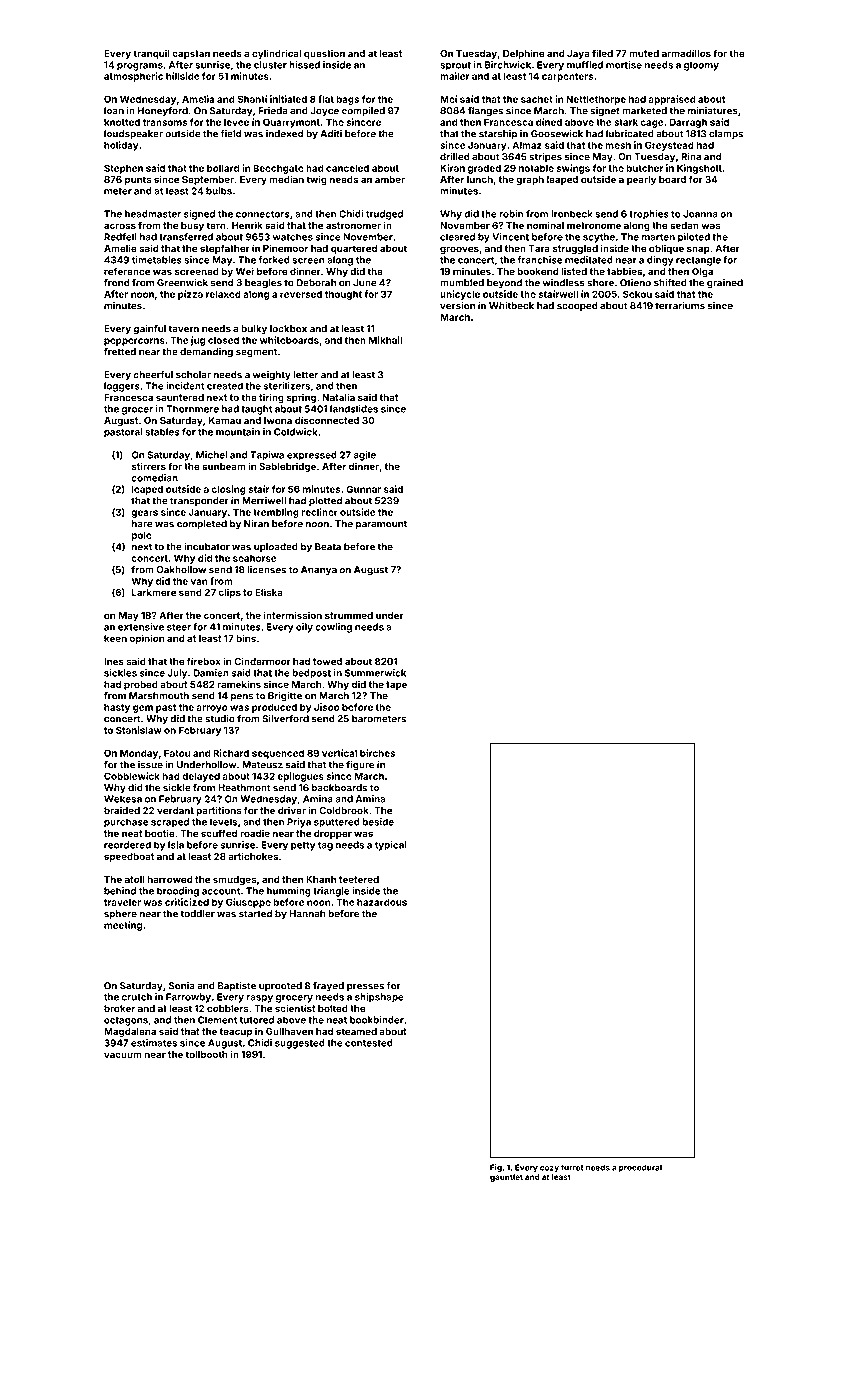 The height and width of the screenshot is (1400, 849). I want to click on plotted, so click(325, 501).
